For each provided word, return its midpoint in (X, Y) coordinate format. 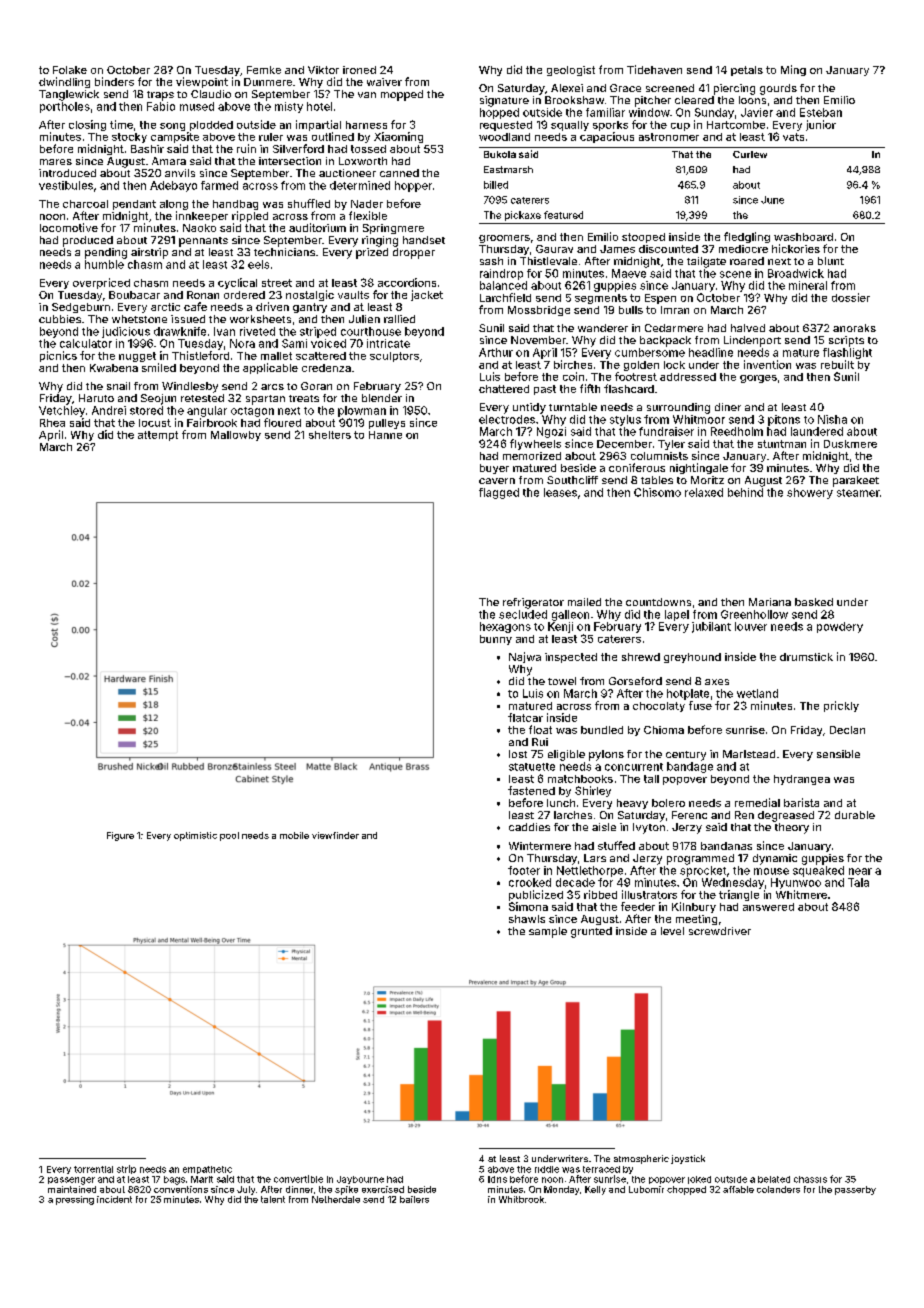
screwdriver (720, 931)
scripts (846, 341)
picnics (58, 356)
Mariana (770, 602)
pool (229, 836)
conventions (181, 1189)
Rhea (52, 423)
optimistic (195, 836)
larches (573, 815)
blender (382, 398)
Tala (858, 882)
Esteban (821, 112)
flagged (499, 493)
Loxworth (363, 161)
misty (289, 107)
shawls (527, 919)
